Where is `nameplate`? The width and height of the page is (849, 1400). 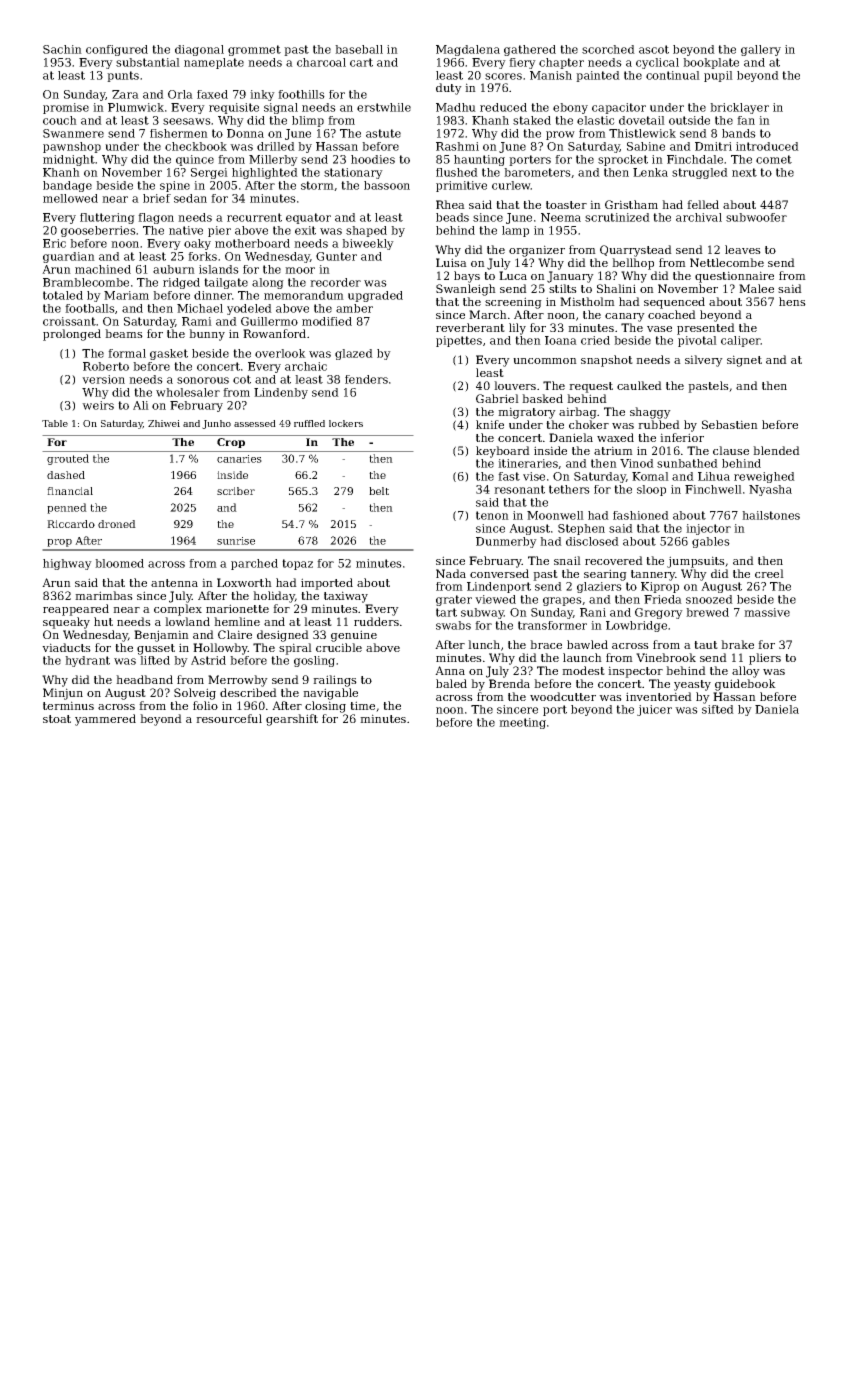
nameplate is located at coordinates (214, 63).
